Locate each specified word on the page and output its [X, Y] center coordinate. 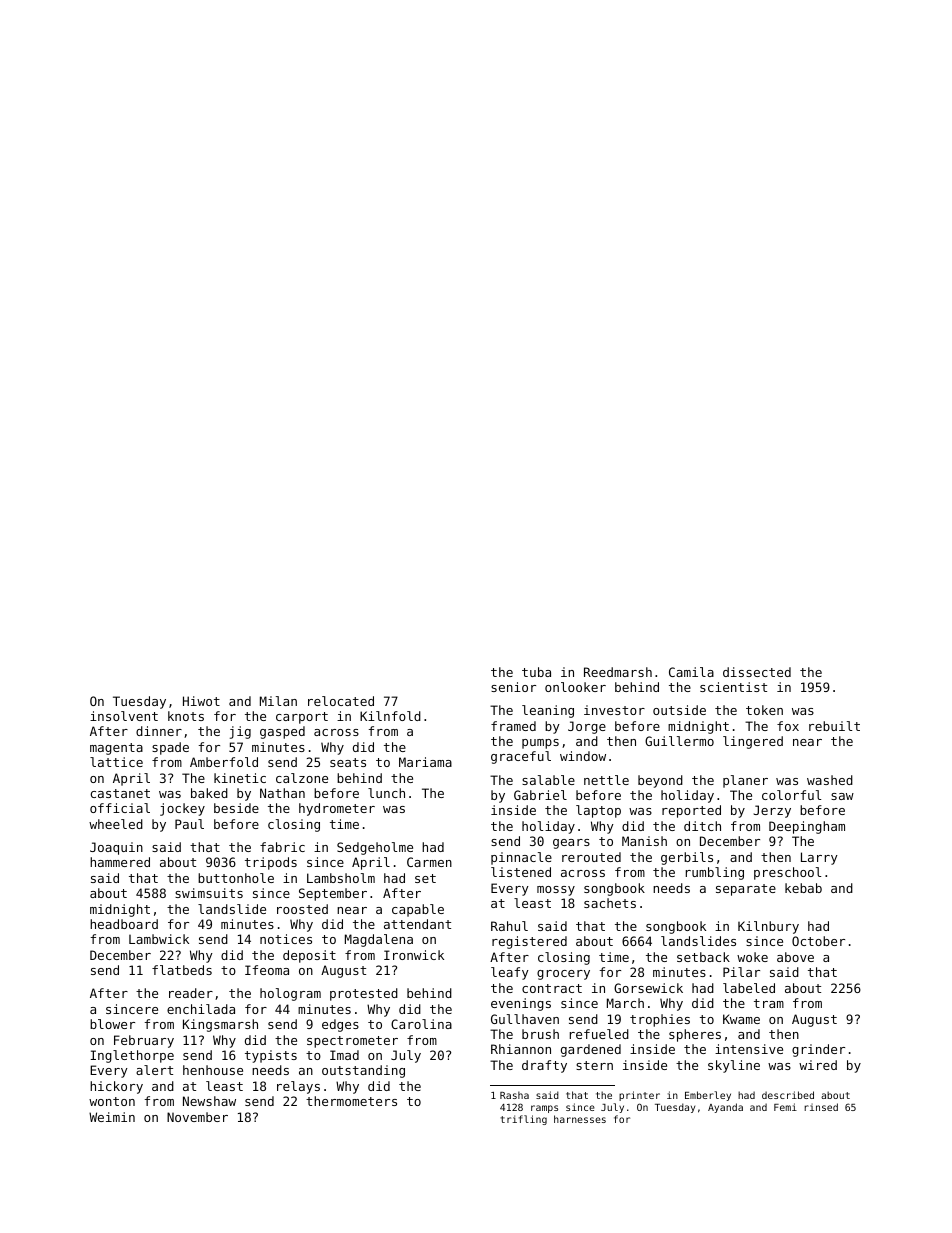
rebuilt [834, 726]
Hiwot [201, 701]
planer [745, 781]
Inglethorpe [132, 1056]
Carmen [429, 862]
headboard [124, 924]
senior [513, 687]
